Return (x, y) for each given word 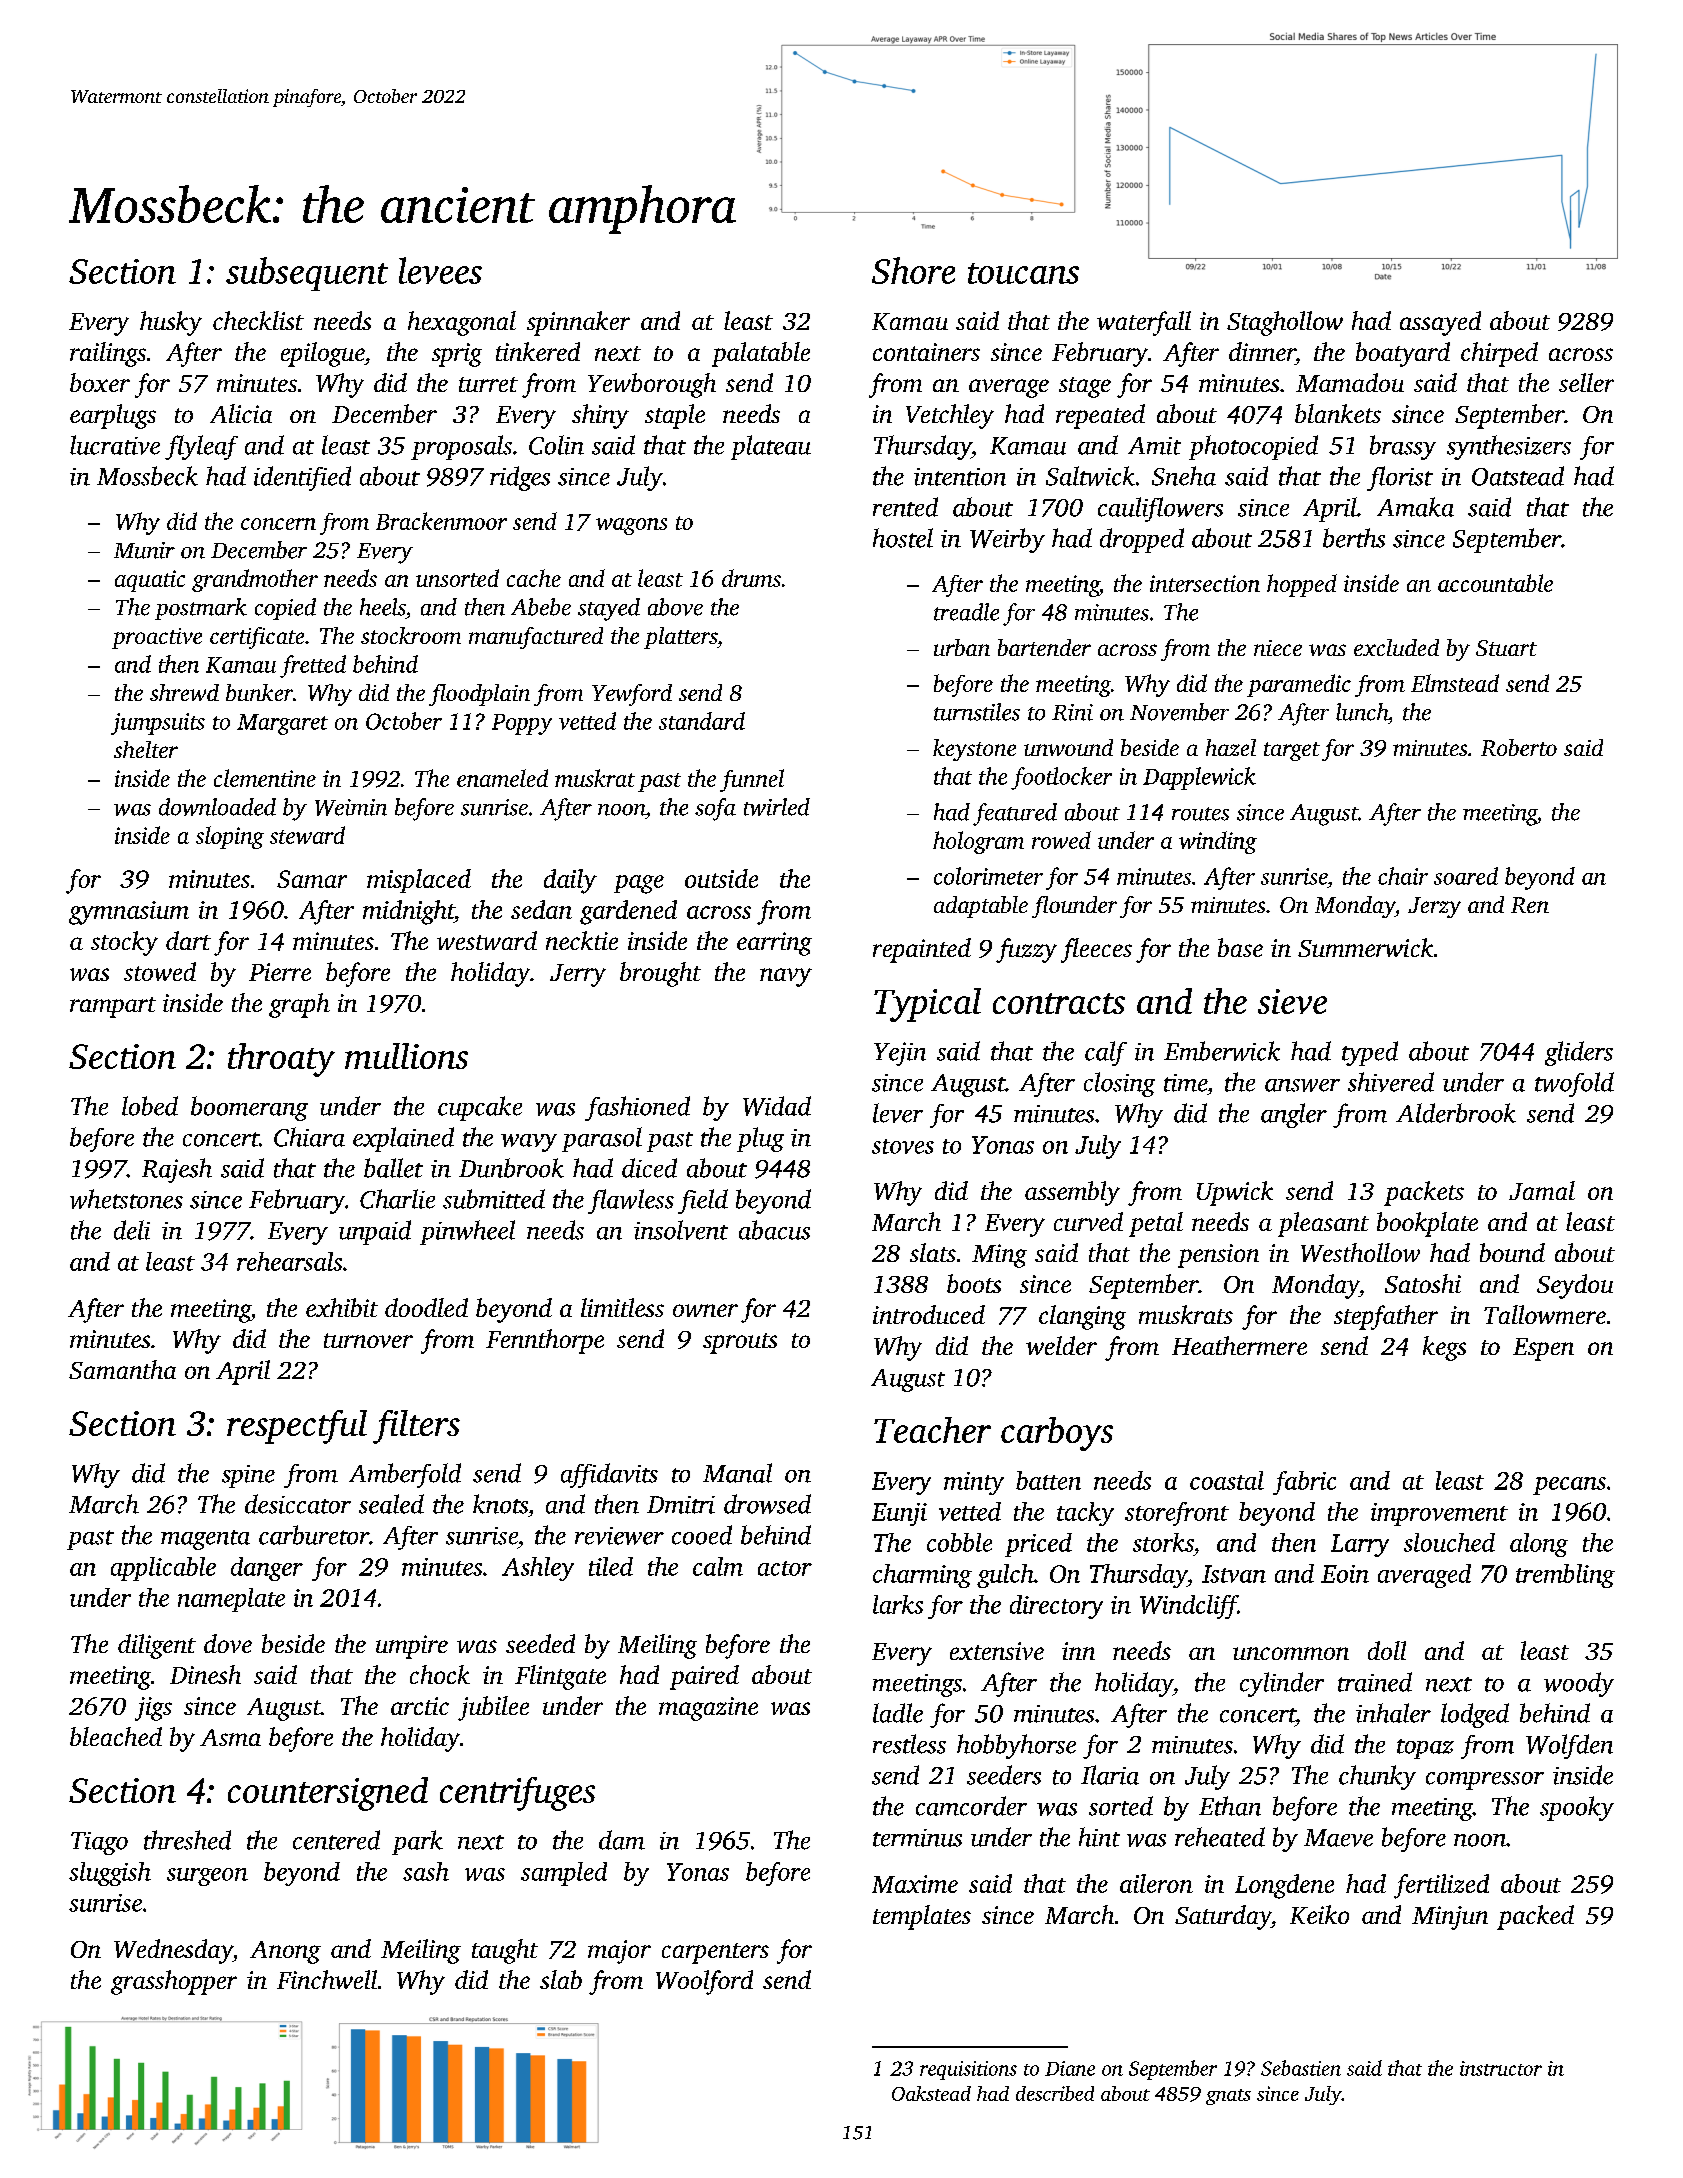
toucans (1023, 273)
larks (898, 1604)
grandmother (255, 580)
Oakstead (931, 2093)
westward (487, 940)
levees (440, 270)
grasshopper (174, 1982)
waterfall (1144, 323)
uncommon (1291, 1653)
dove (228, 1643)
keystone (974, 750)
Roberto (1519, 747)
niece (1278, 648)
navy (786, 977)
